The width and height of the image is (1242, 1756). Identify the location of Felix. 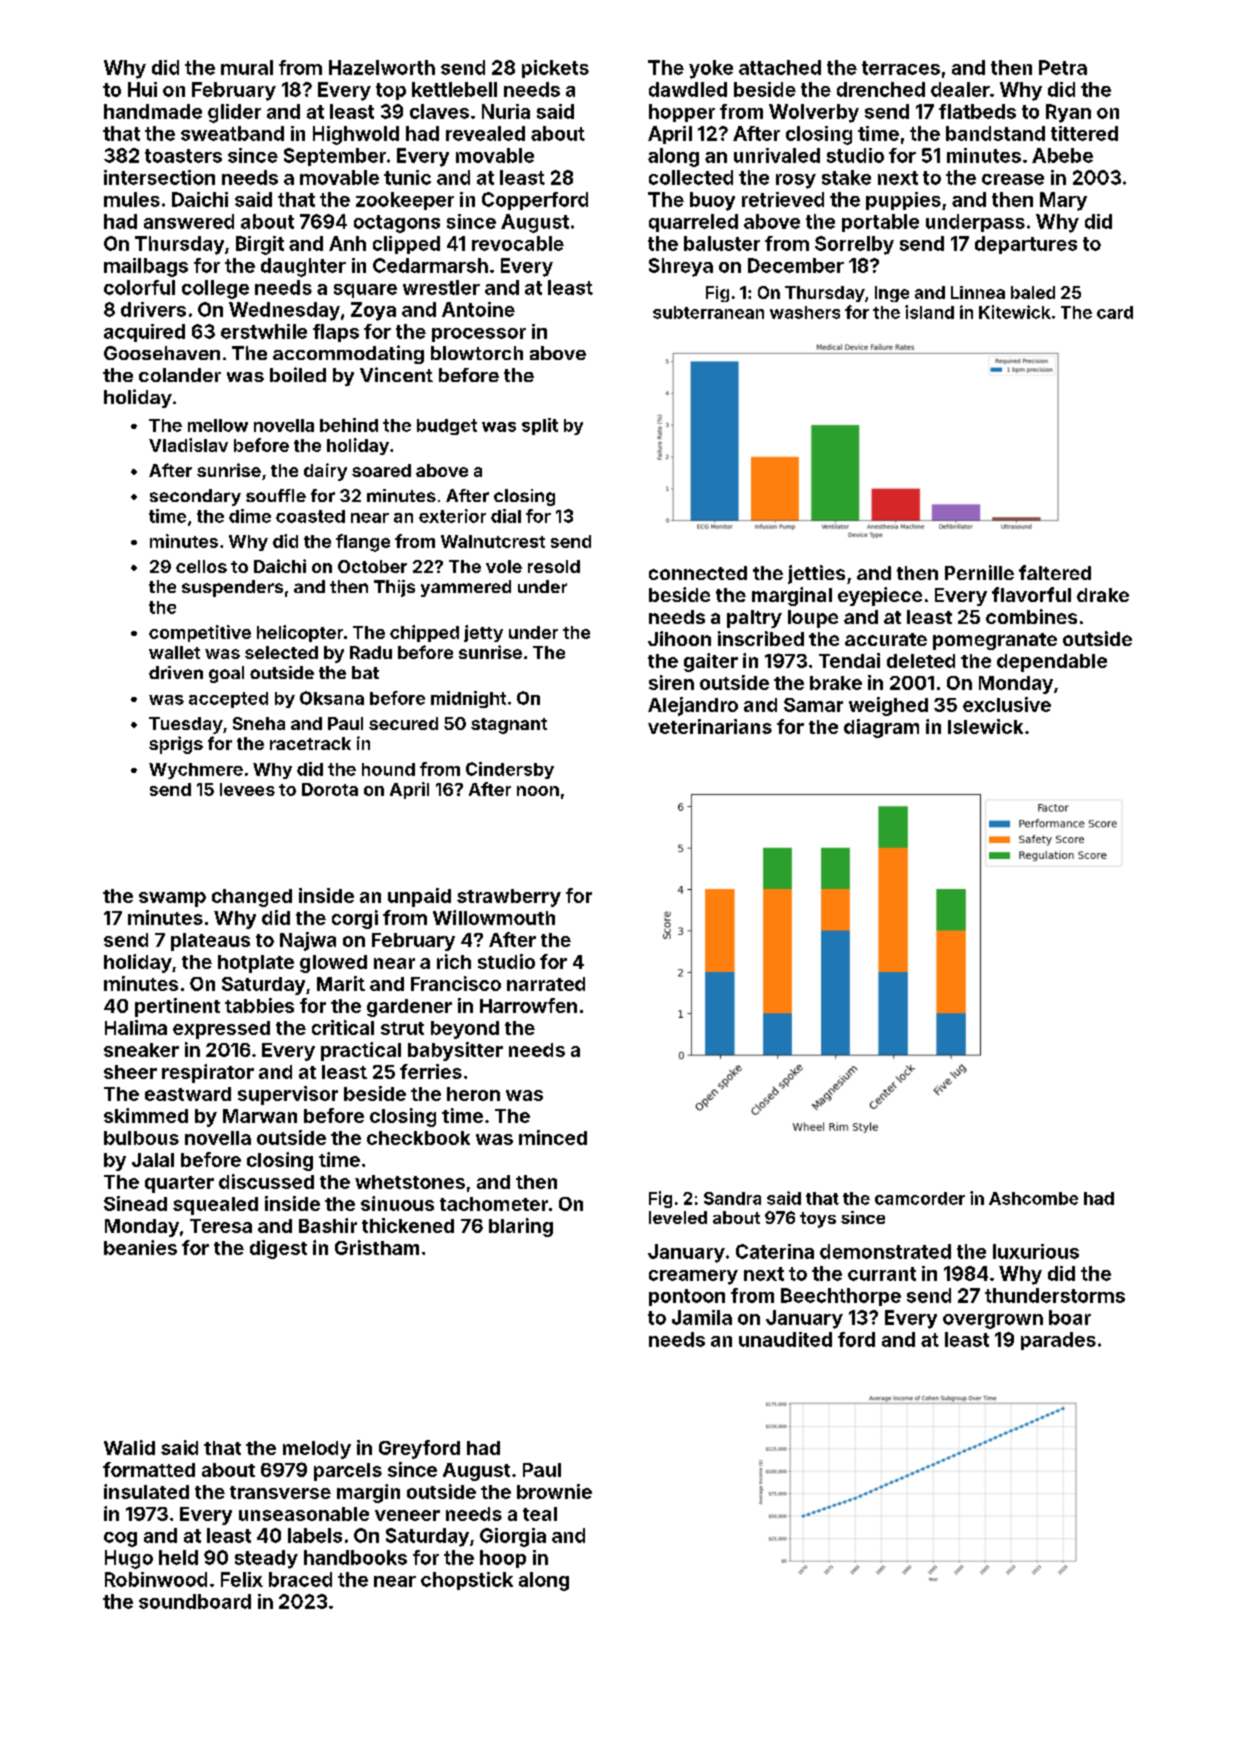
(242, 1579).
